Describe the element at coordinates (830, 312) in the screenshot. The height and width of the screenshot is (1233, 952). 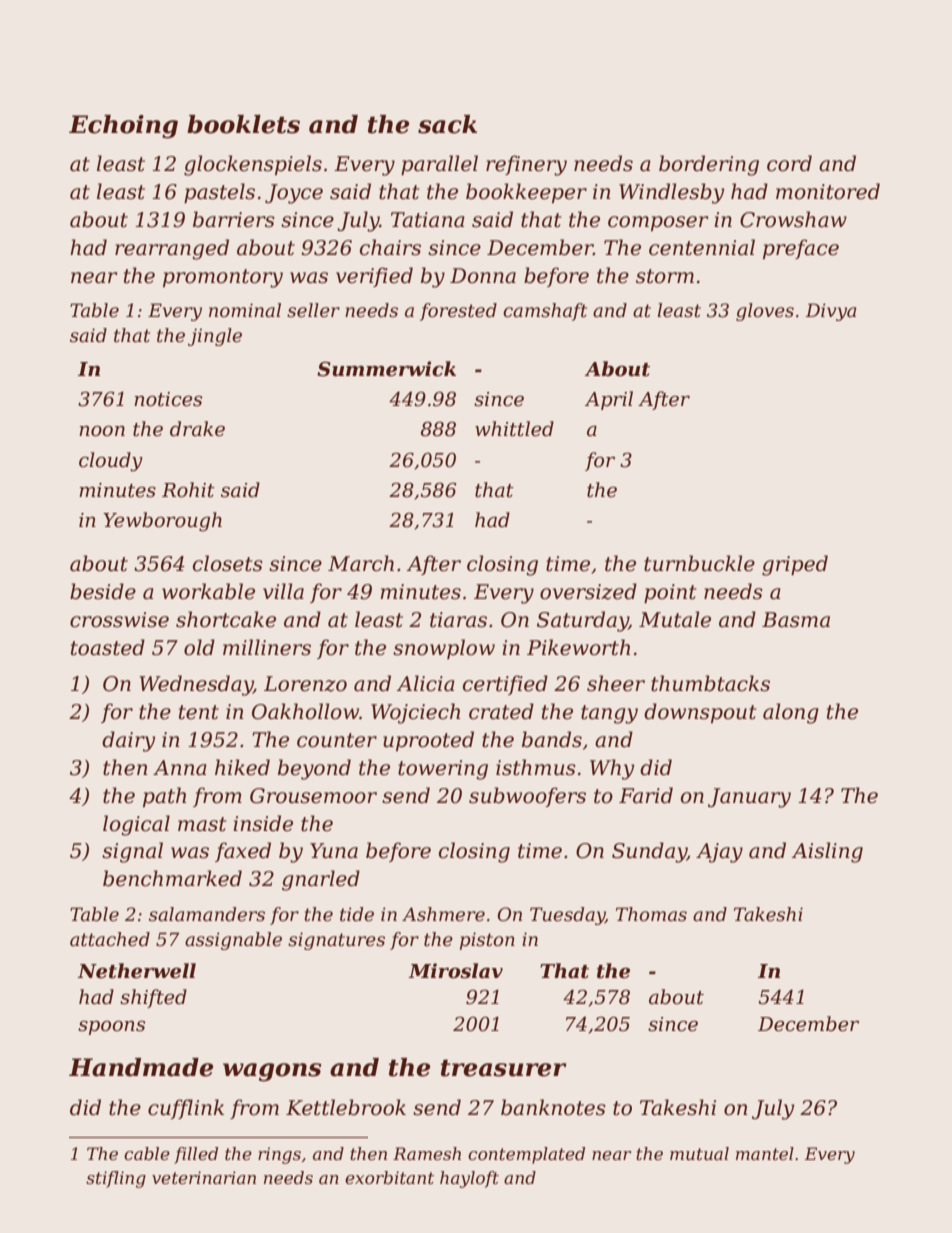
I see `Divya` at that location.
